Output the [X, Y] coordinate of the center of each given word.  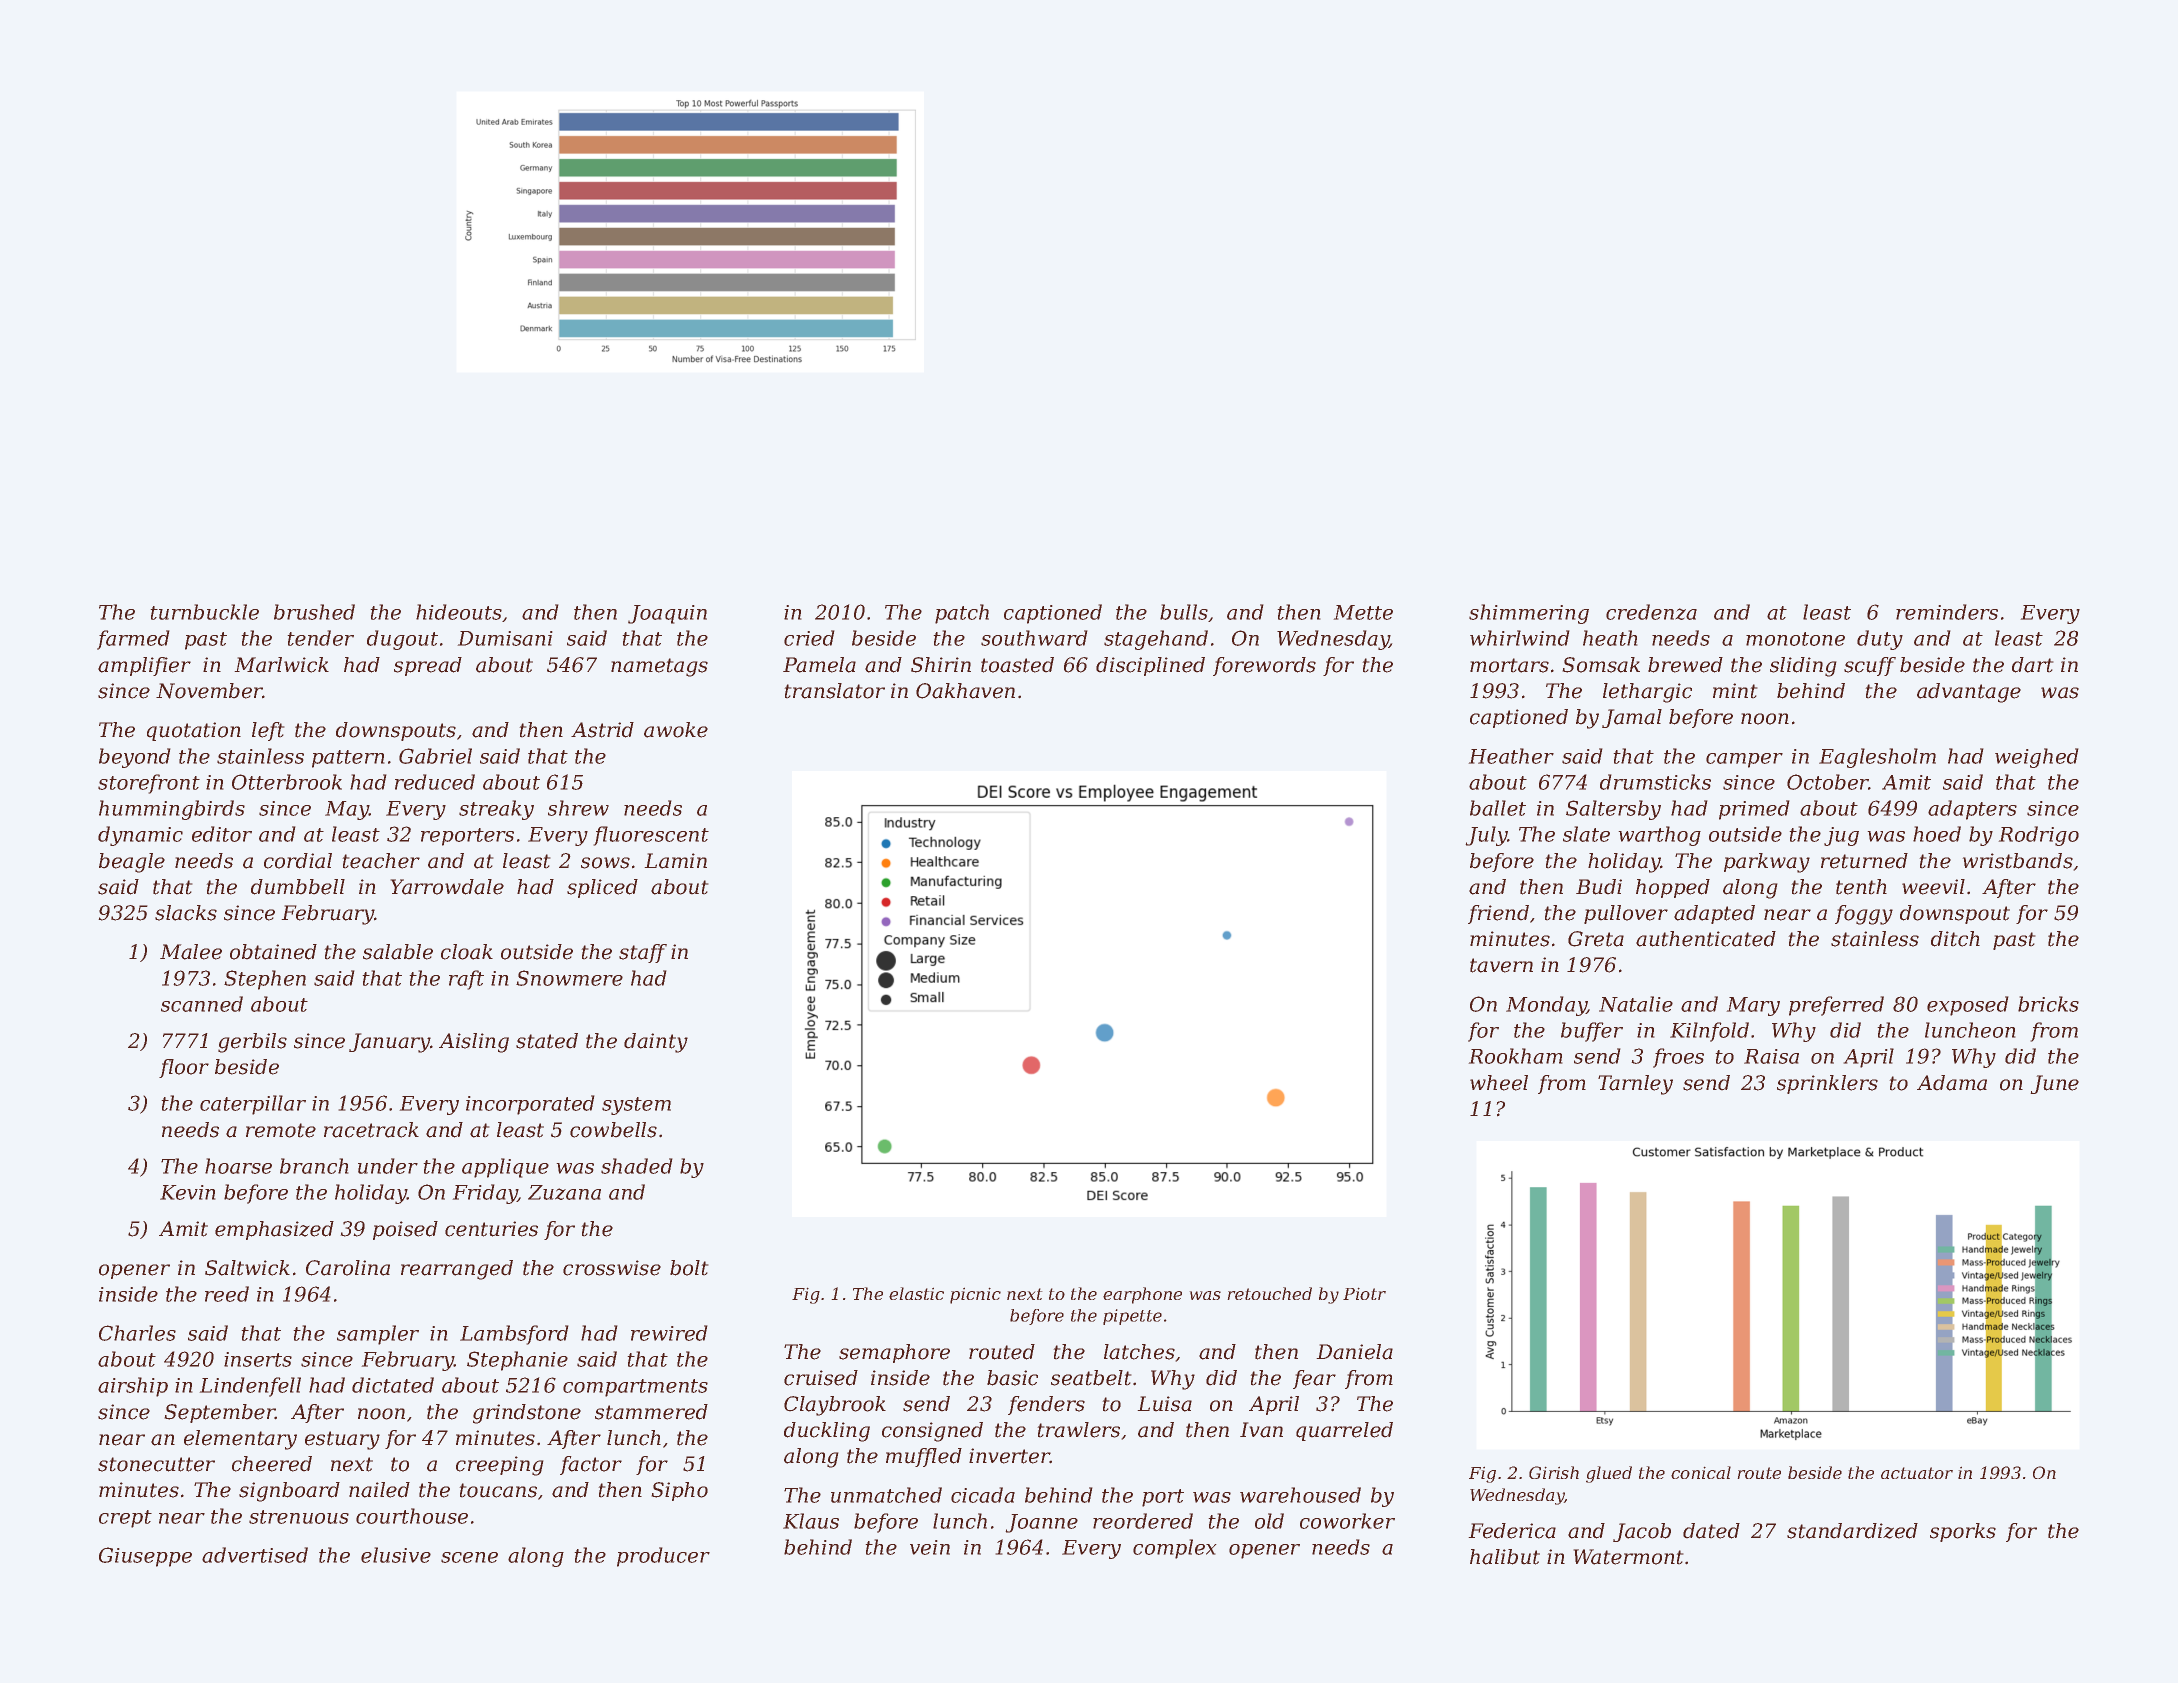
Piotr [1364, 1294]
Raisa [1771, 1056]
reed [227, 1294]
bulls [1184, 612]
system [636, 1106]
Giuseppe [145, 1557]
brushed [314, 612]
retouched [1270, 1293]
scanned [202, 1004]
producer [663, 1557]
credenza [1651, 612]
